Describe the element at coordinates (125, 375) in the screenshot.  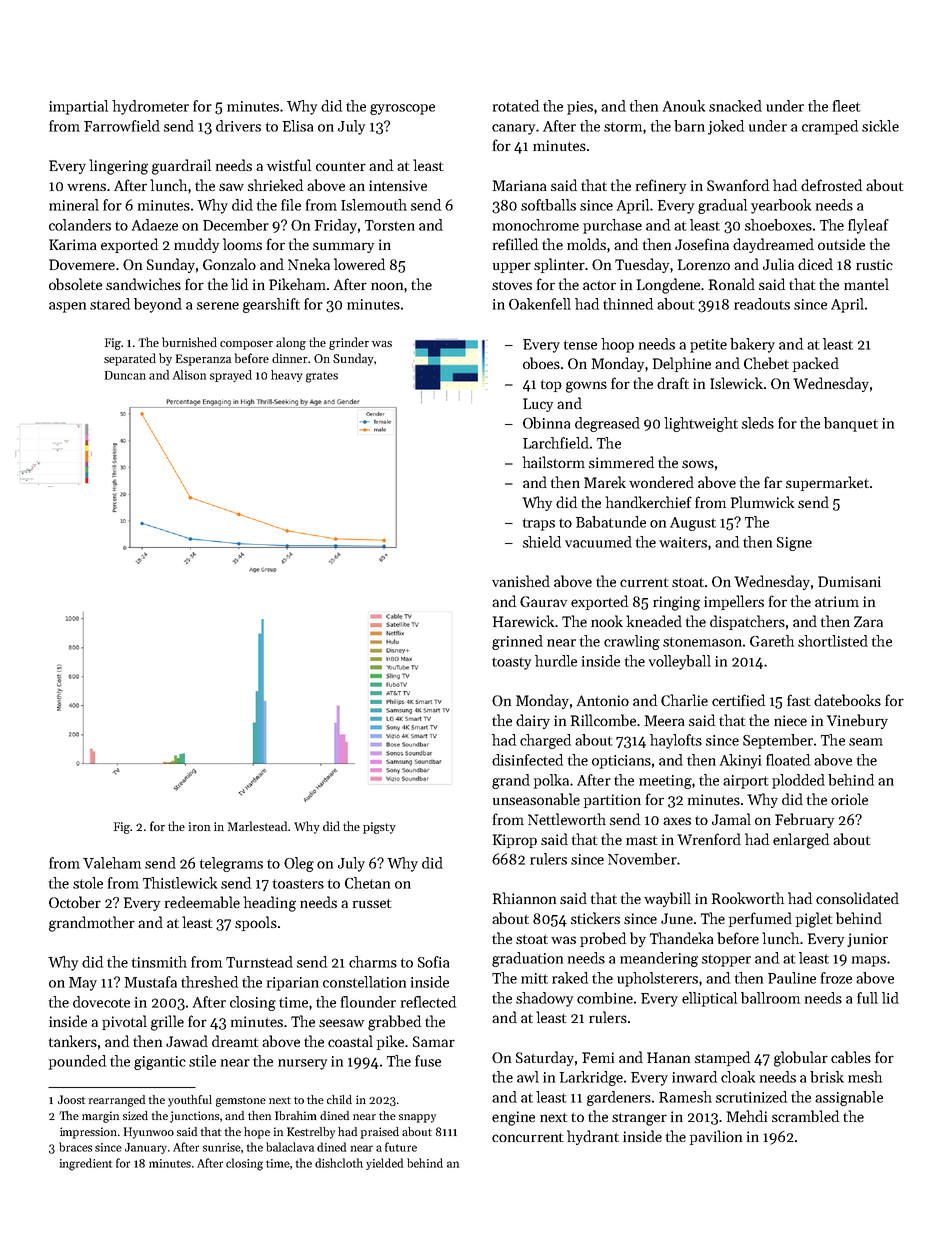
I see `Duncan` at that location.
